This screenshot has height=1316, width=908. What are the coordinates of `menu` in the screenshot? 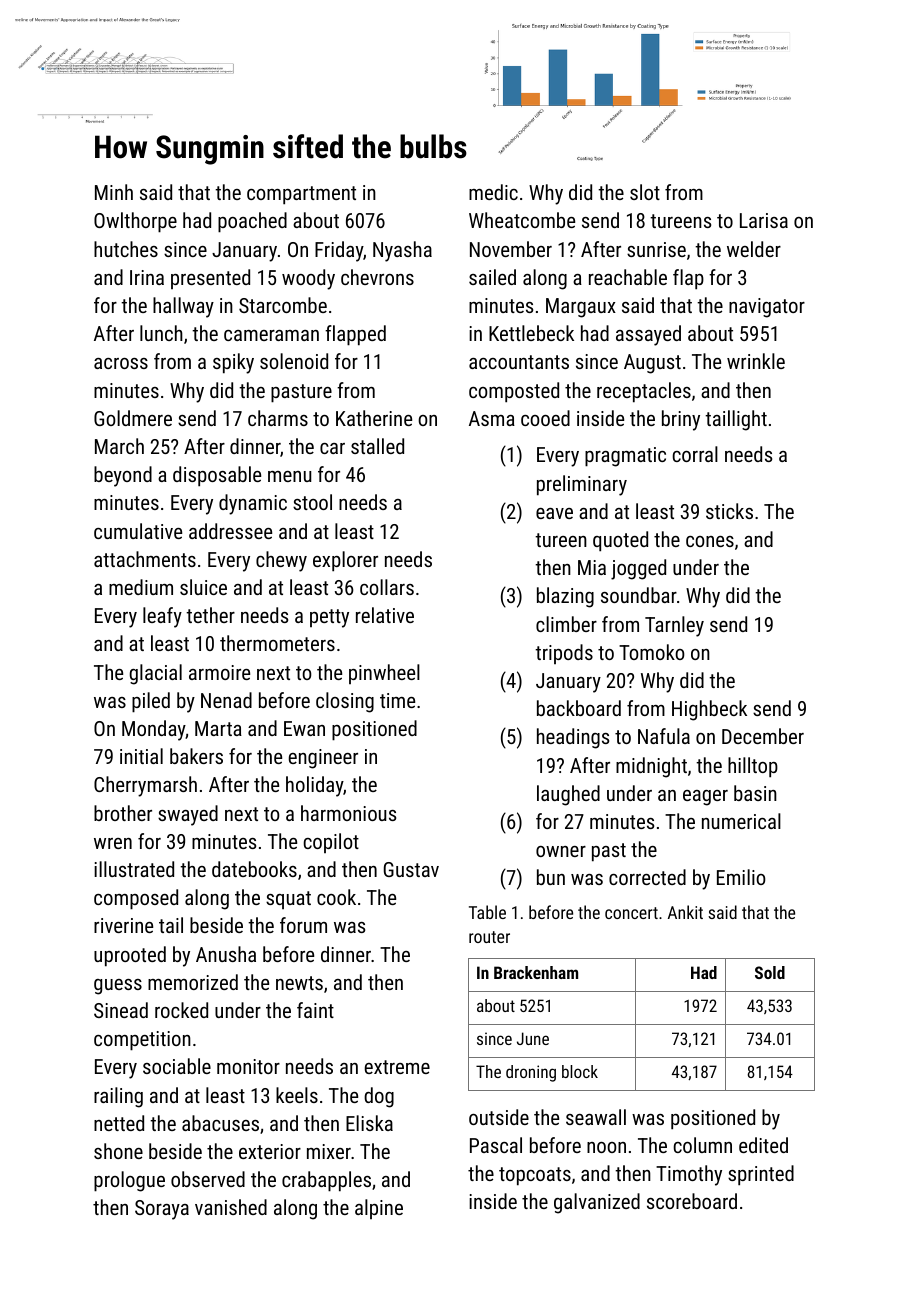 It's located at (289, 476).
